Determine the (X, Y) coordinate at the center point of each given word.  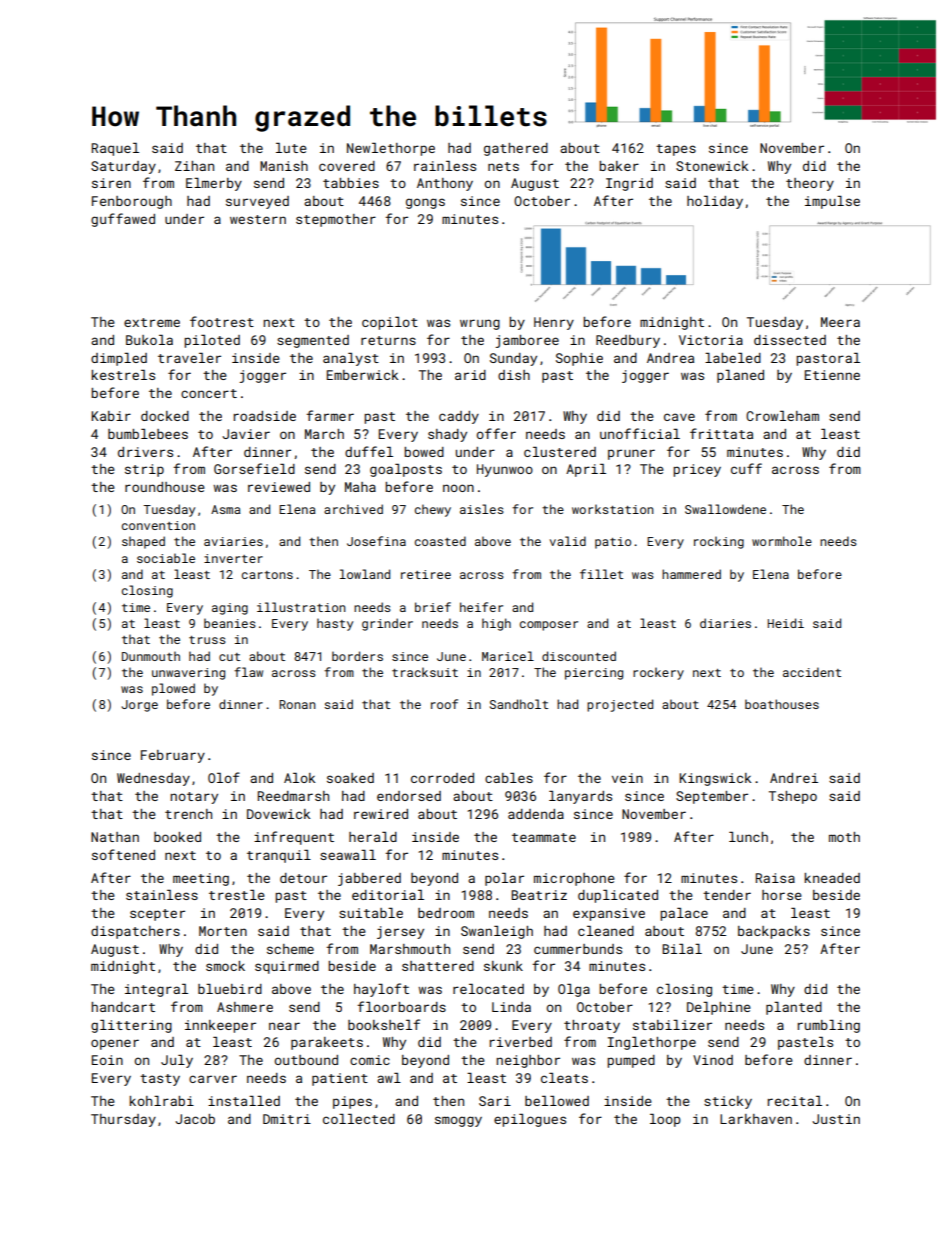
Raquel (115, 149)
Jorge (140, 706)
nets (503, 166)
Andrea (670, 358)
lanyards (580, 797)
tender (727, 895)
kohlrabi (162, 1101)
